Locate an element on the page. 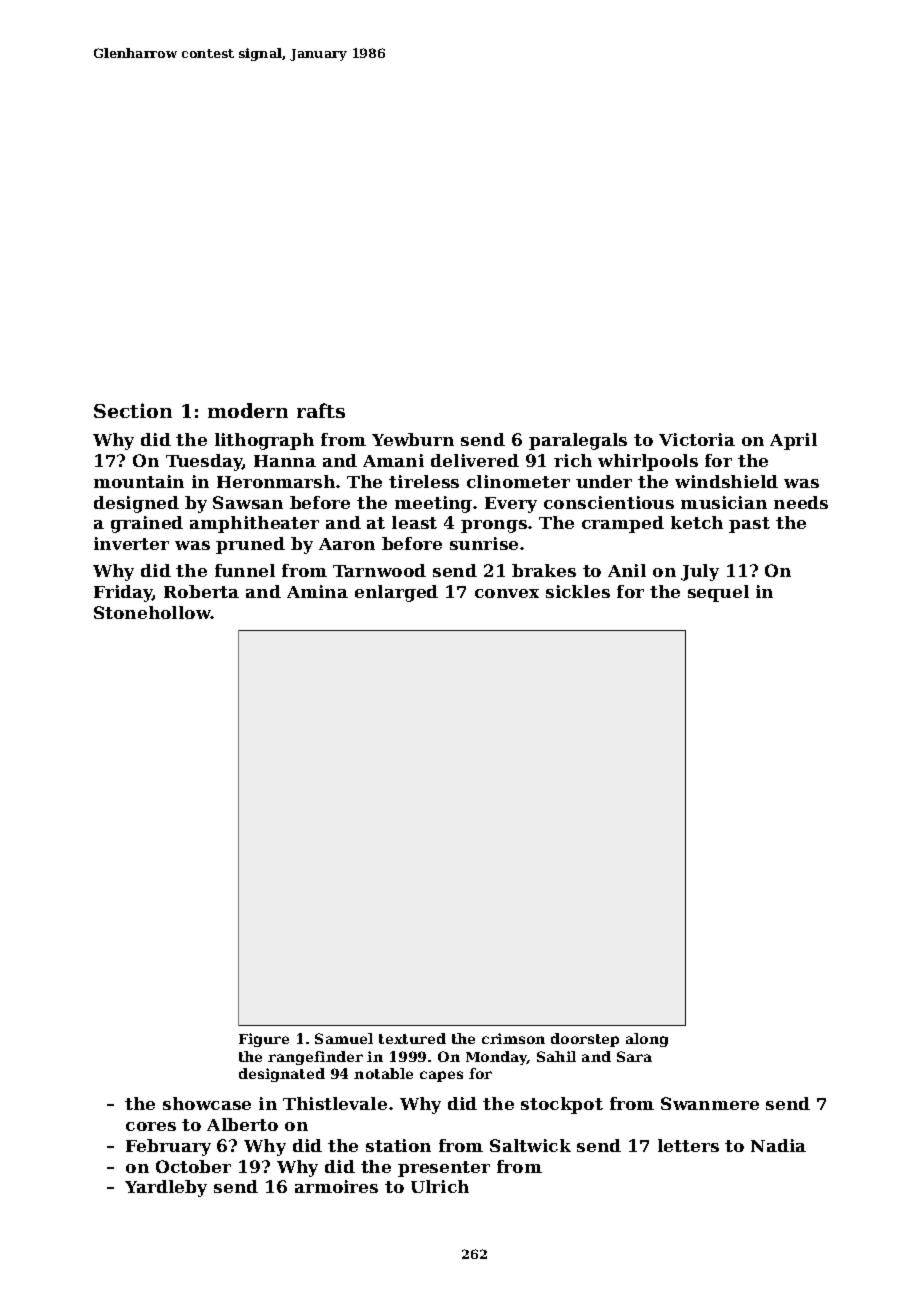 This page has height=1308, width=924. enlarged is located at coordinates (396, 593).
